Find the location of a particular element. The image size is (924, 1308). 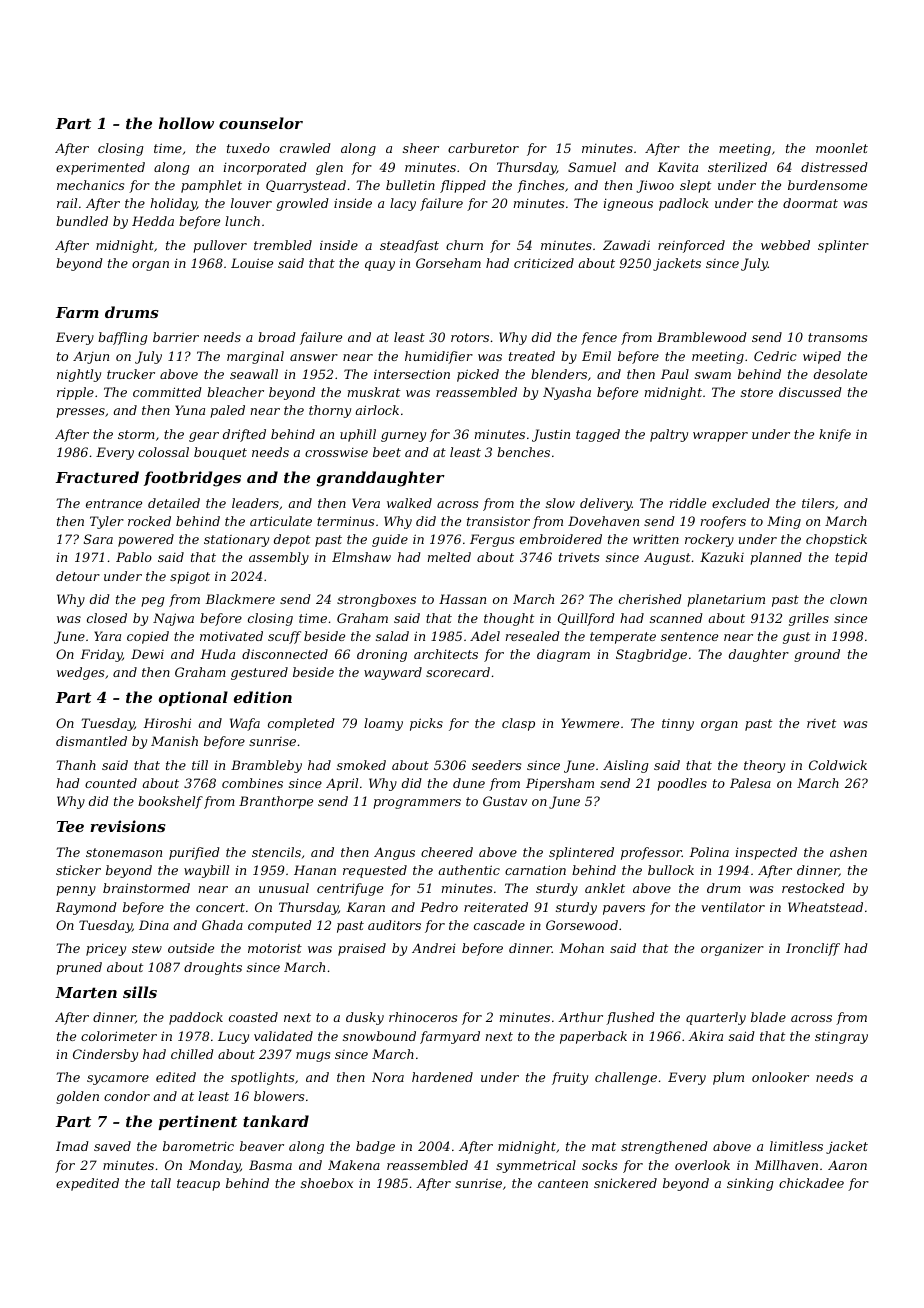

barrier is located at coordinates (176, 337).
